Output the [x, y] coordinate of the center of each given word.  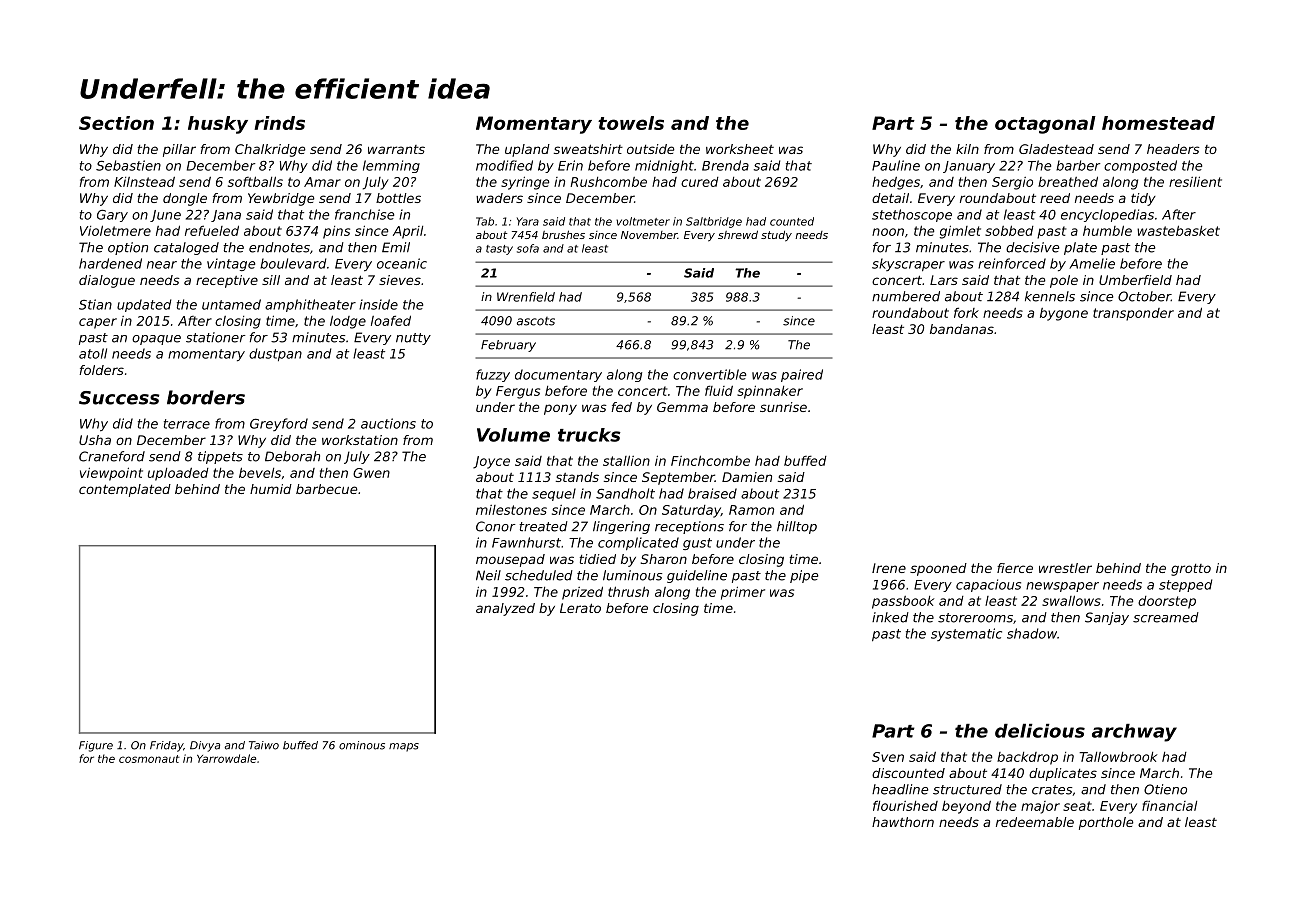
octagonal [1045, 125]
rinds [279, 123]
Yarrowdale [226, 758]
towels [631, 123]
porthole [1106, 823]
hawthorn [903, 822]
